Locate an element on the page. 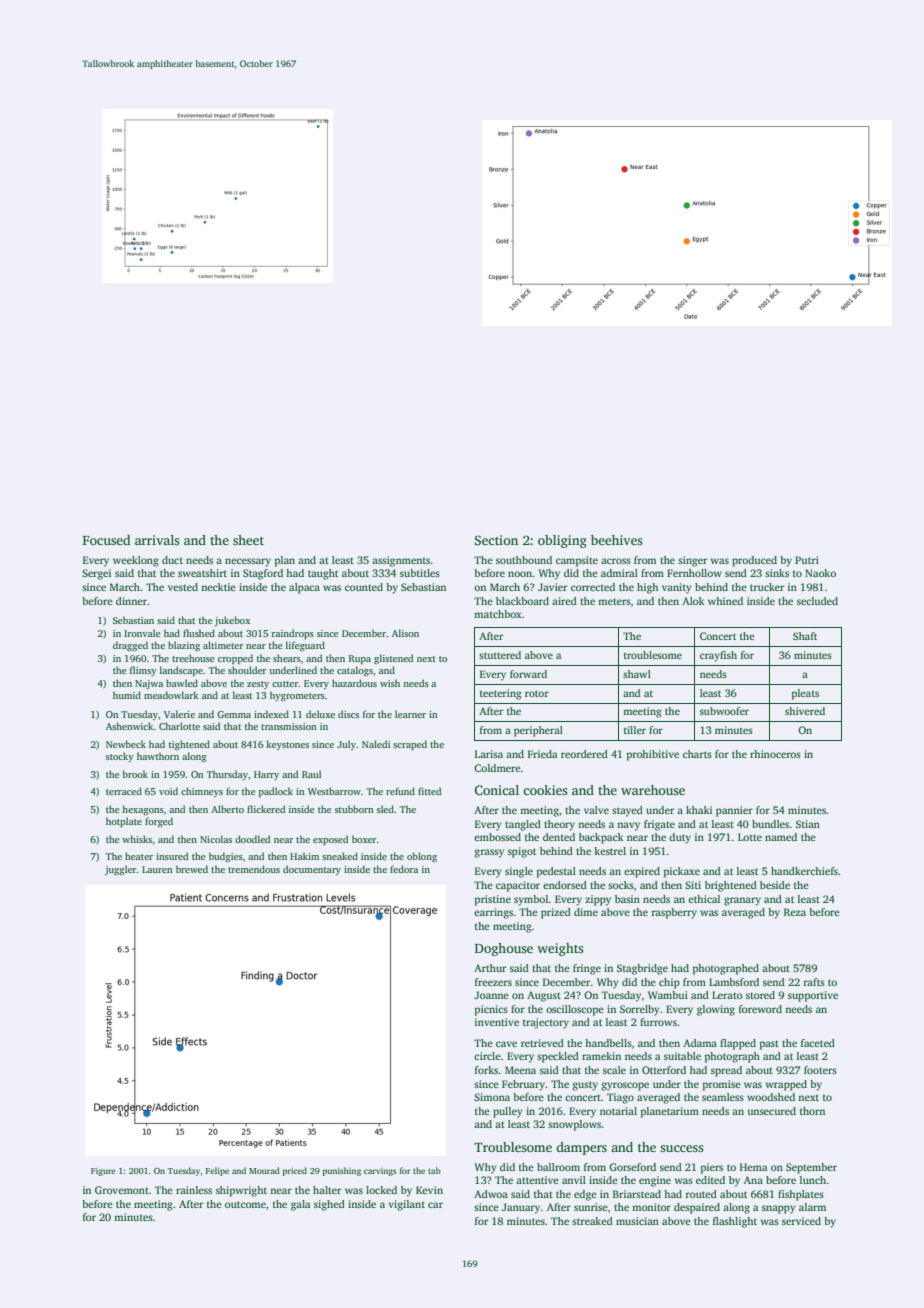  weeklong is located at coordinates (136, 561).
